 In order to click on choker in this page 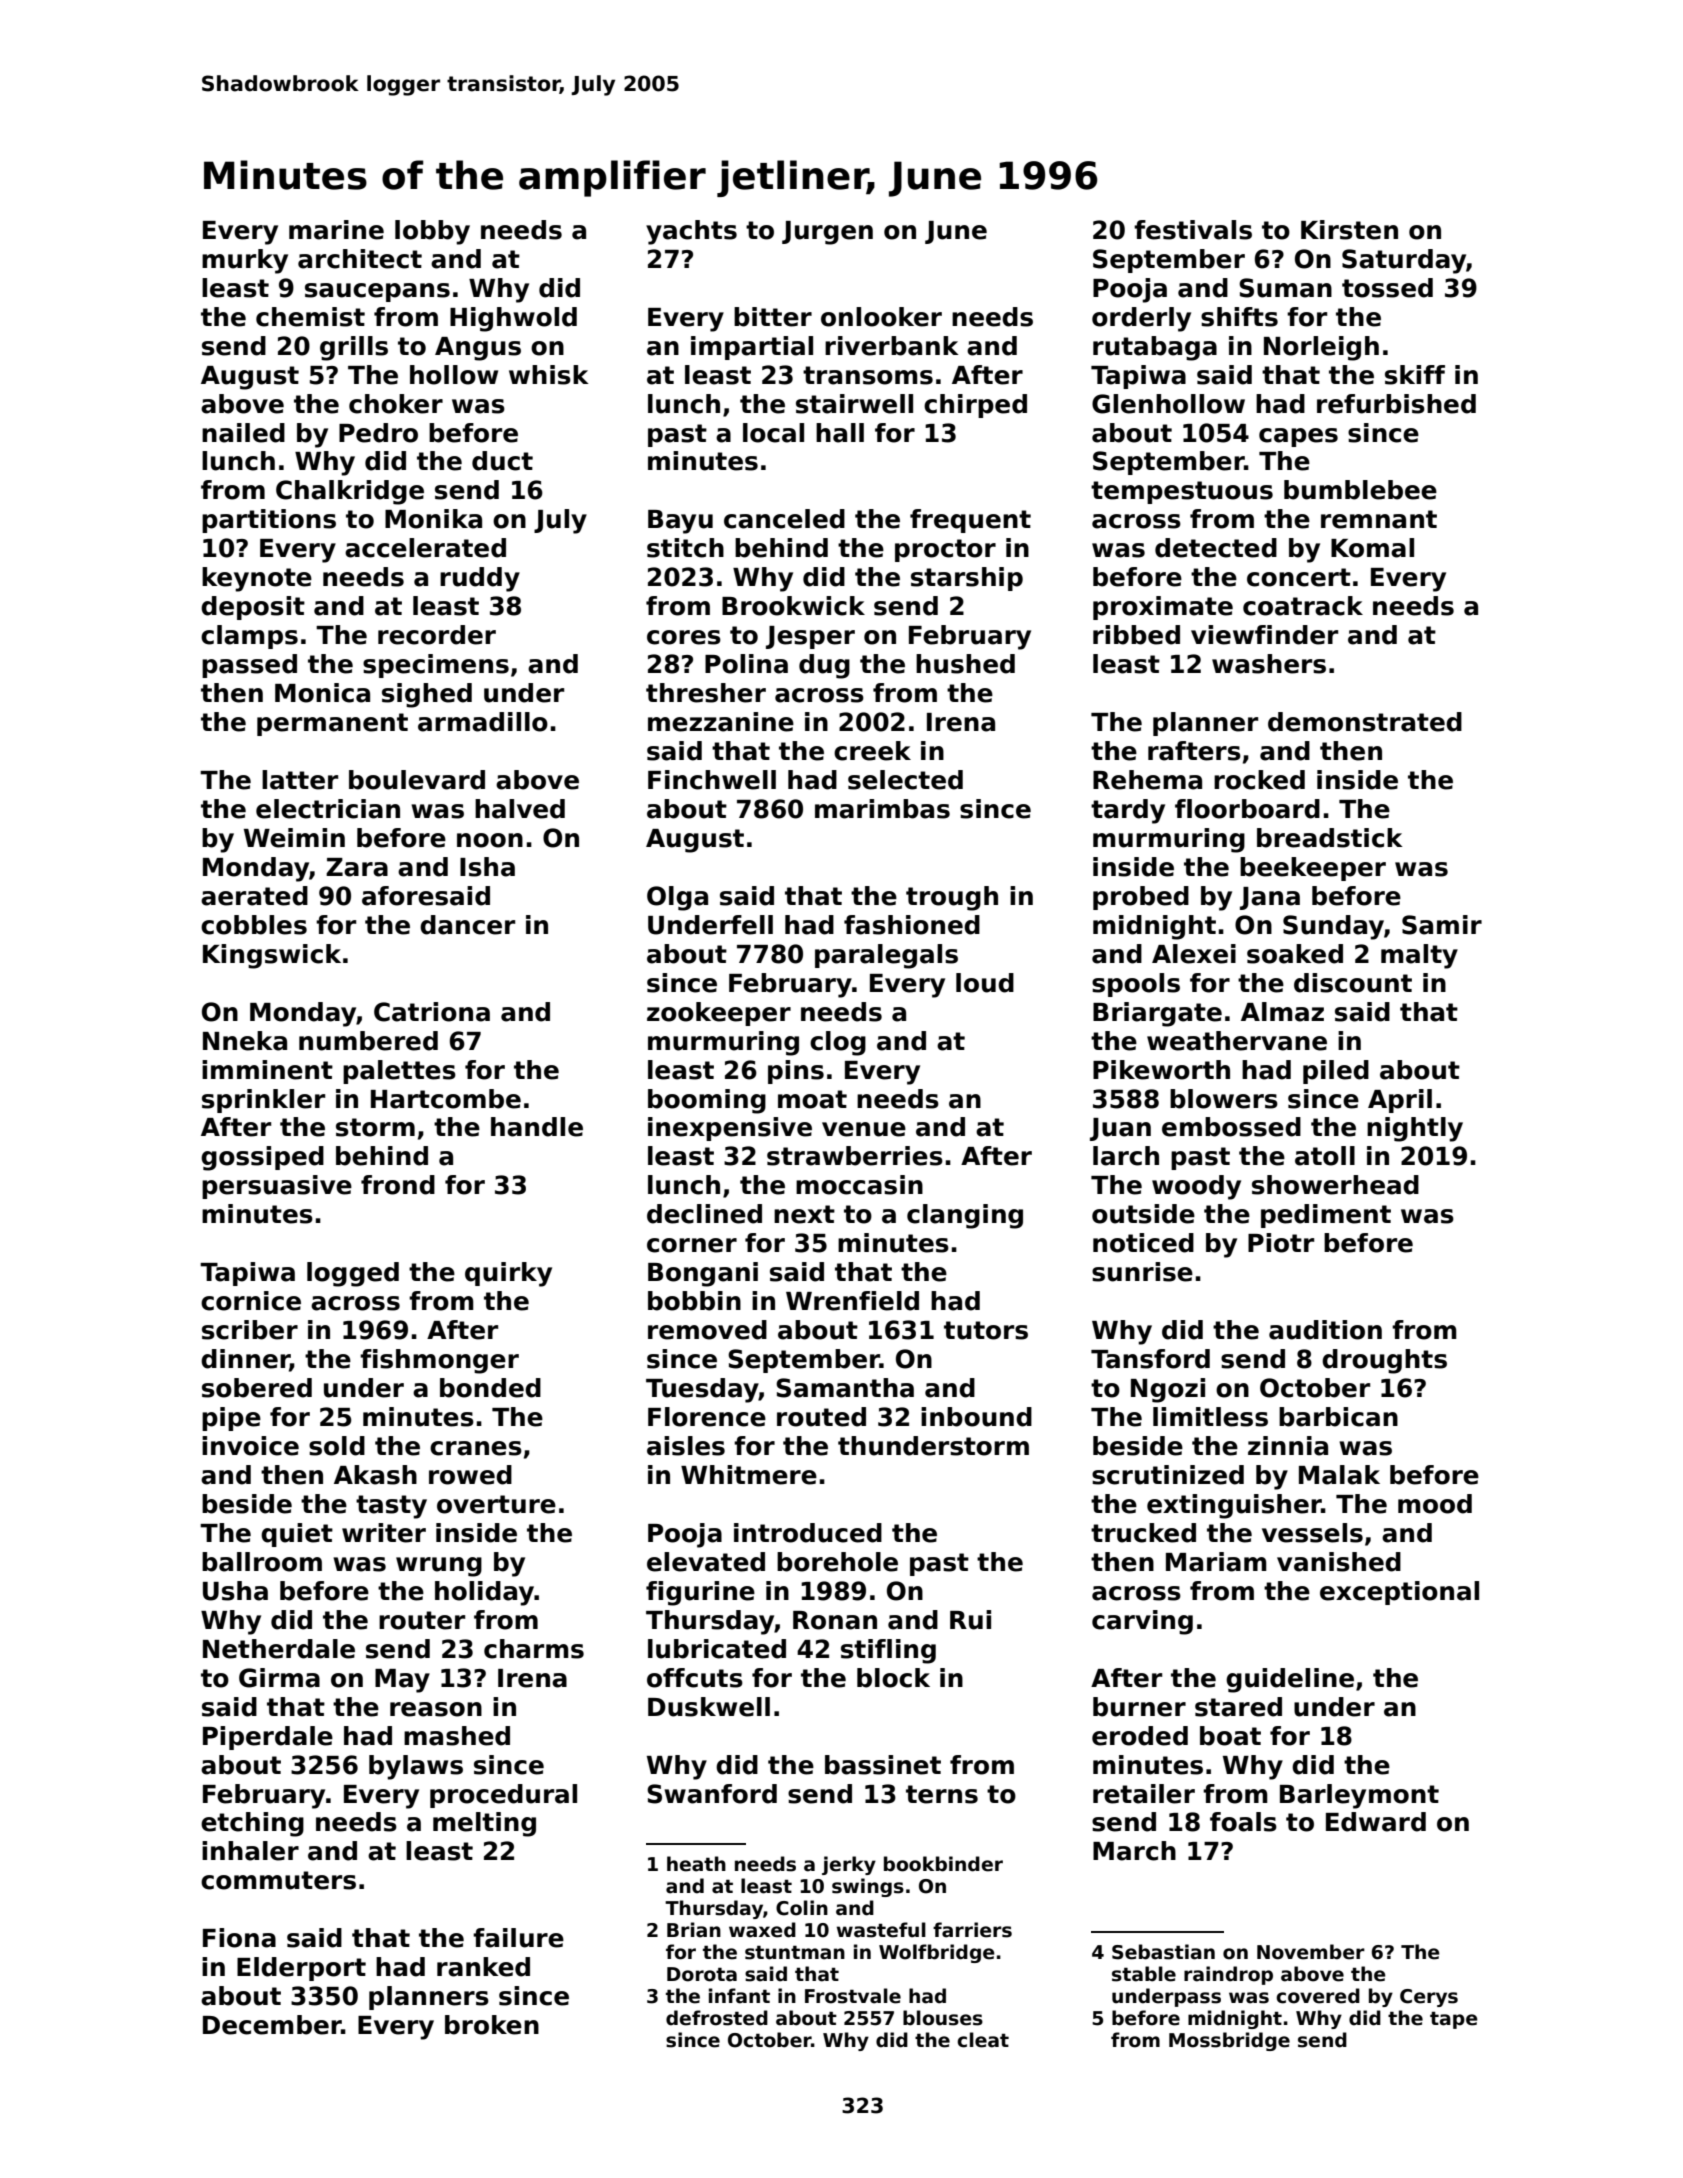, I will do `click(396, 404)`.
